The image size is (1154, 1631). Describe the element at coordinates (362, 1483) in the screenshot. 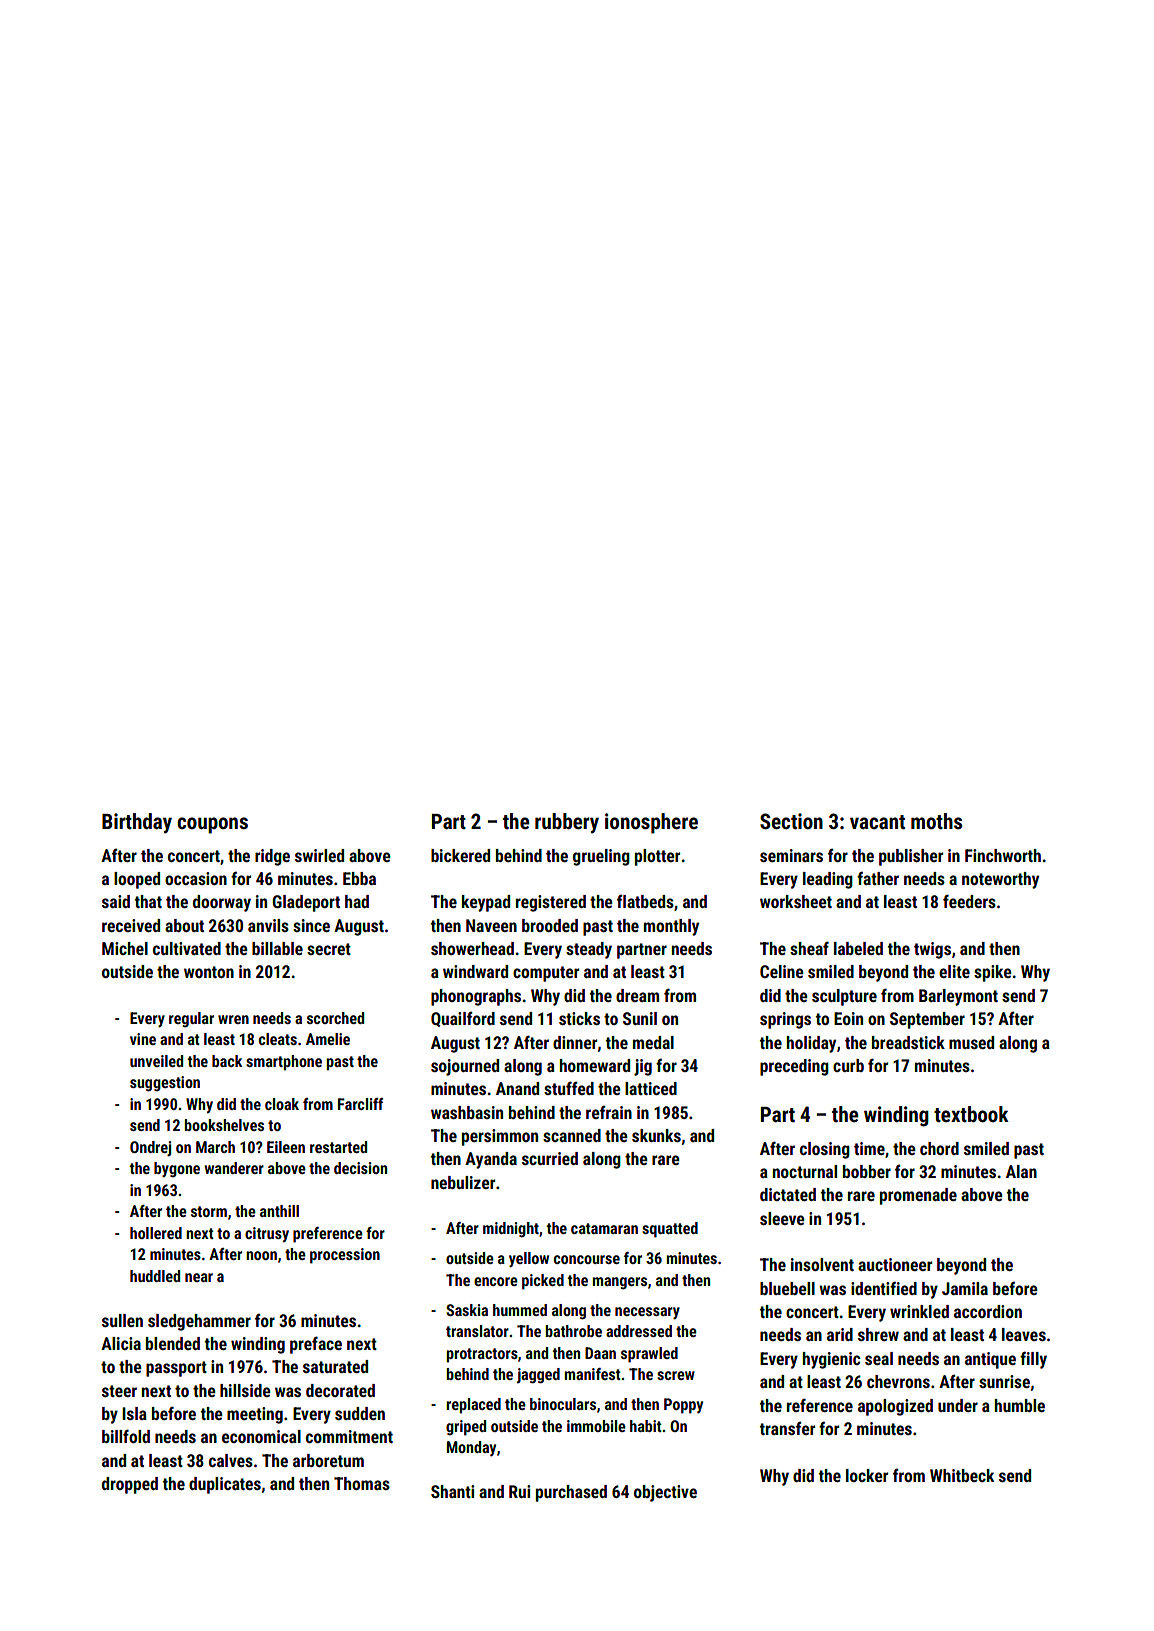

I see `Thomas` at that location.
